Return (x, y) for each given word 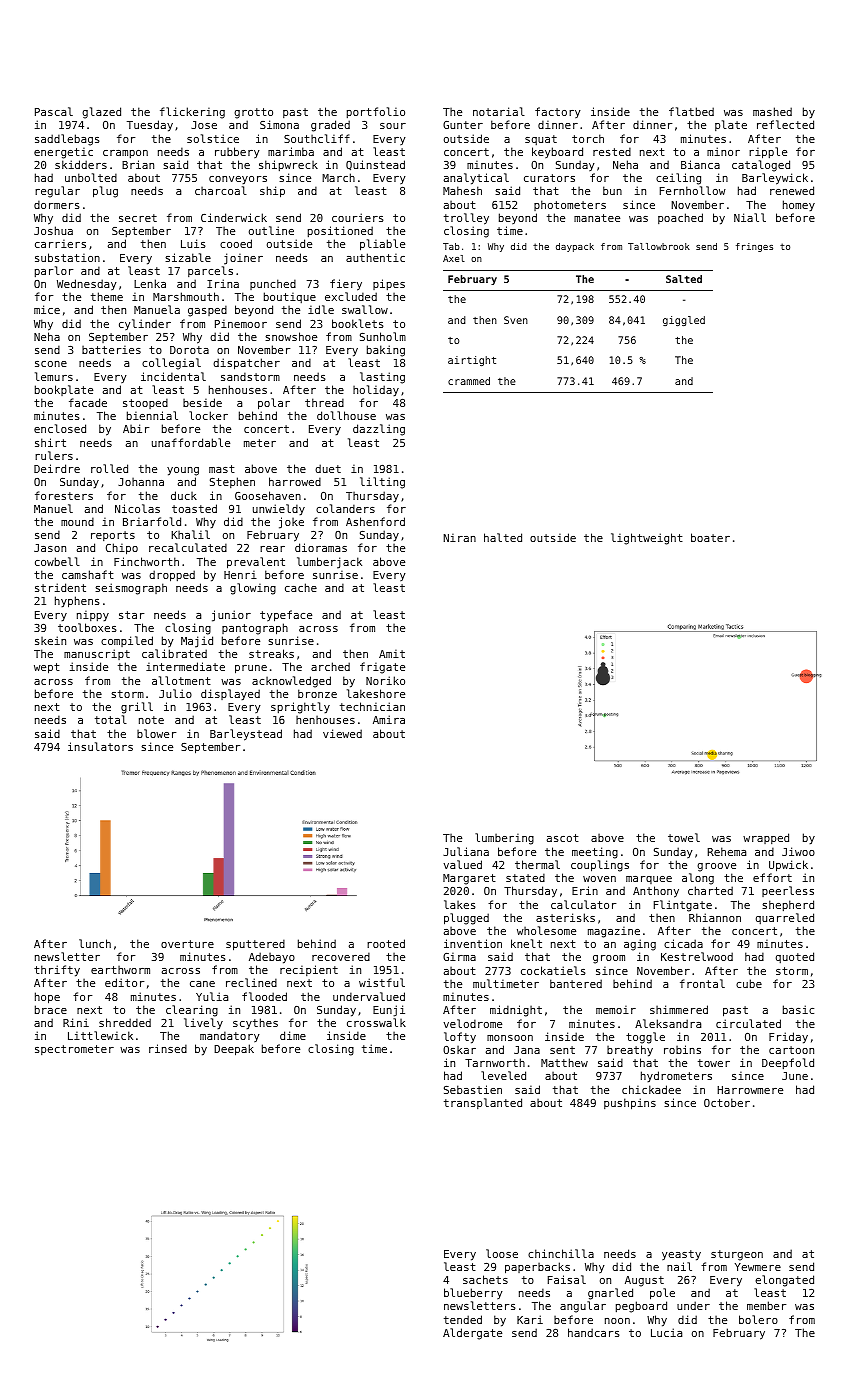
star (131, 615)
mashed (772, 111)
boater (710, 537)
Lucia (666, 1332)
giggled (684, 321)
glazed (101, 113)
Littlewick (100, 1035)
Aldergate (472, 1334)
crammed (469, 381)
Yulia (212, 996)
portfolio (376, 112)
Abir (136, 428)
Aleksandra (668, 1023)
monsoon (510, 1038)
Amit (392, 654)
